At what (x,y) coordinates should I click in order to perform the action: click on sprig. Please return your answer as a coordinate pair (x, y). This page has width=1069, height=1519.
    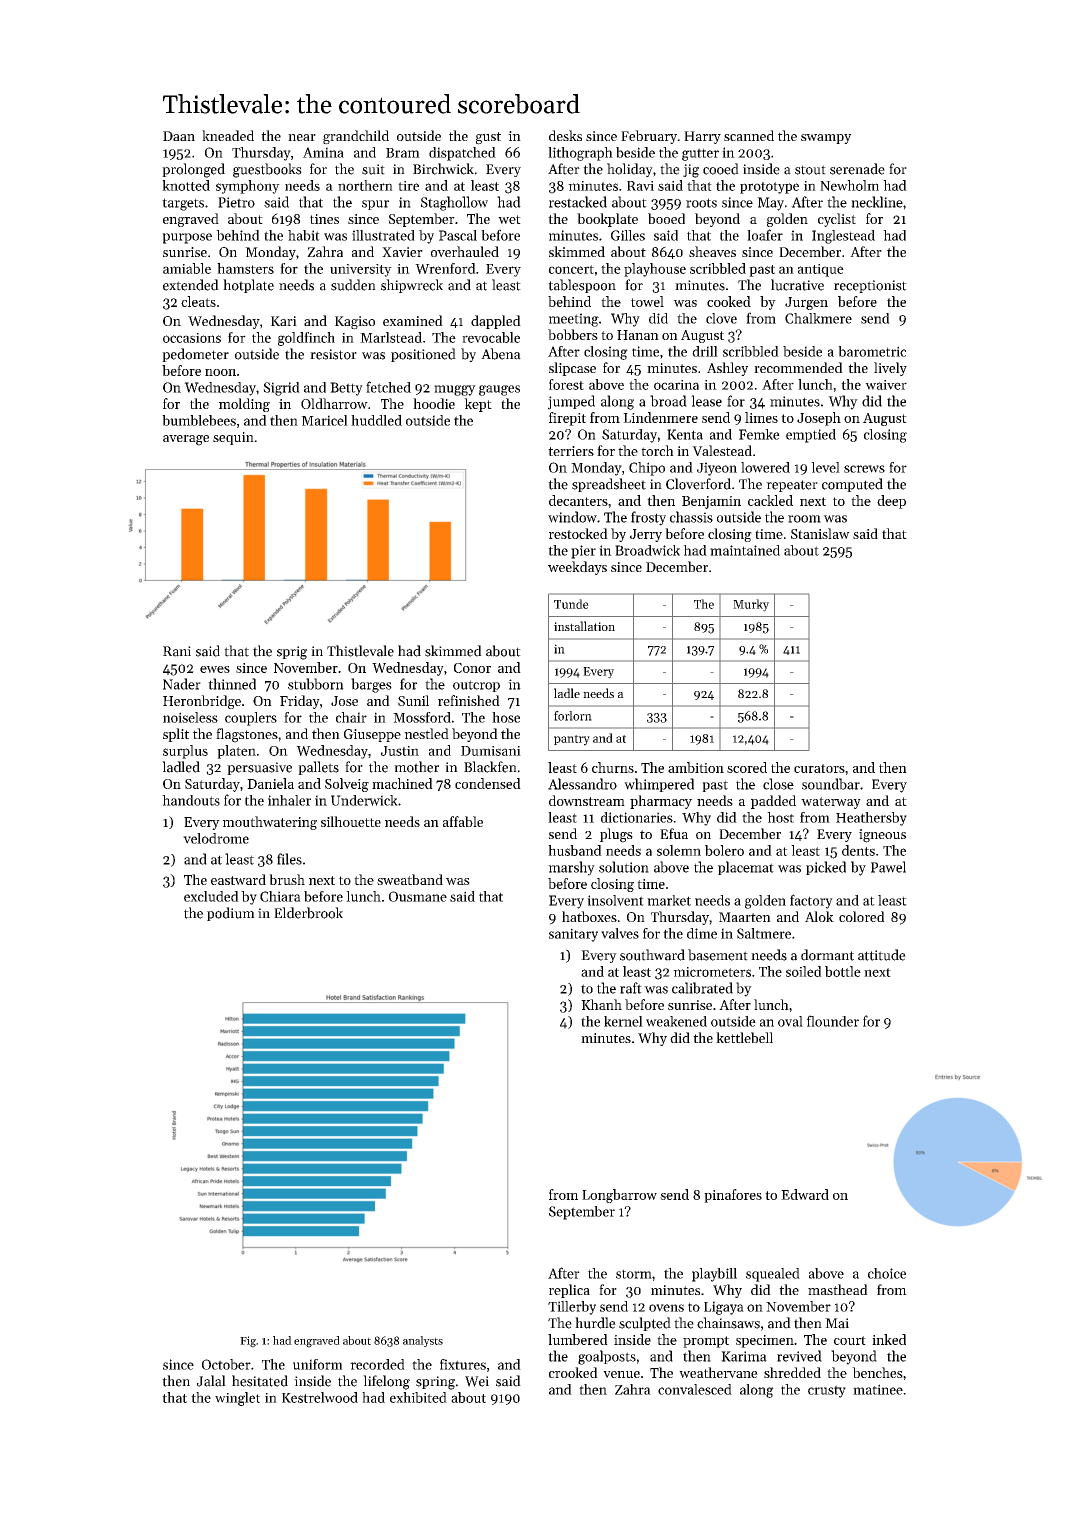
    Looking at the image, I should click on (292, 653).
